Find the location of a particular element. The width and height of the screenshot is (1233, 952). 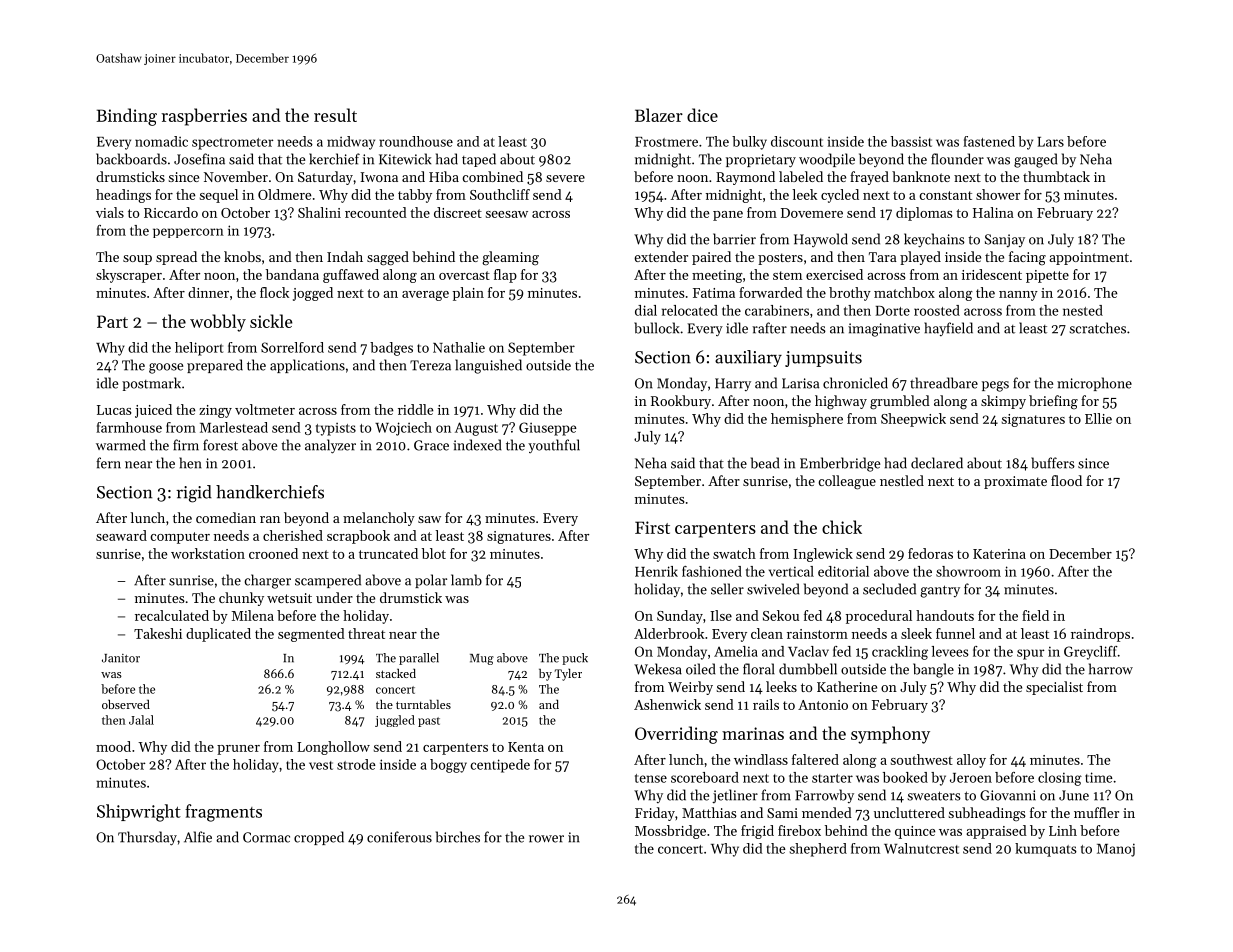

midway is located at coordinates (351, 143).
